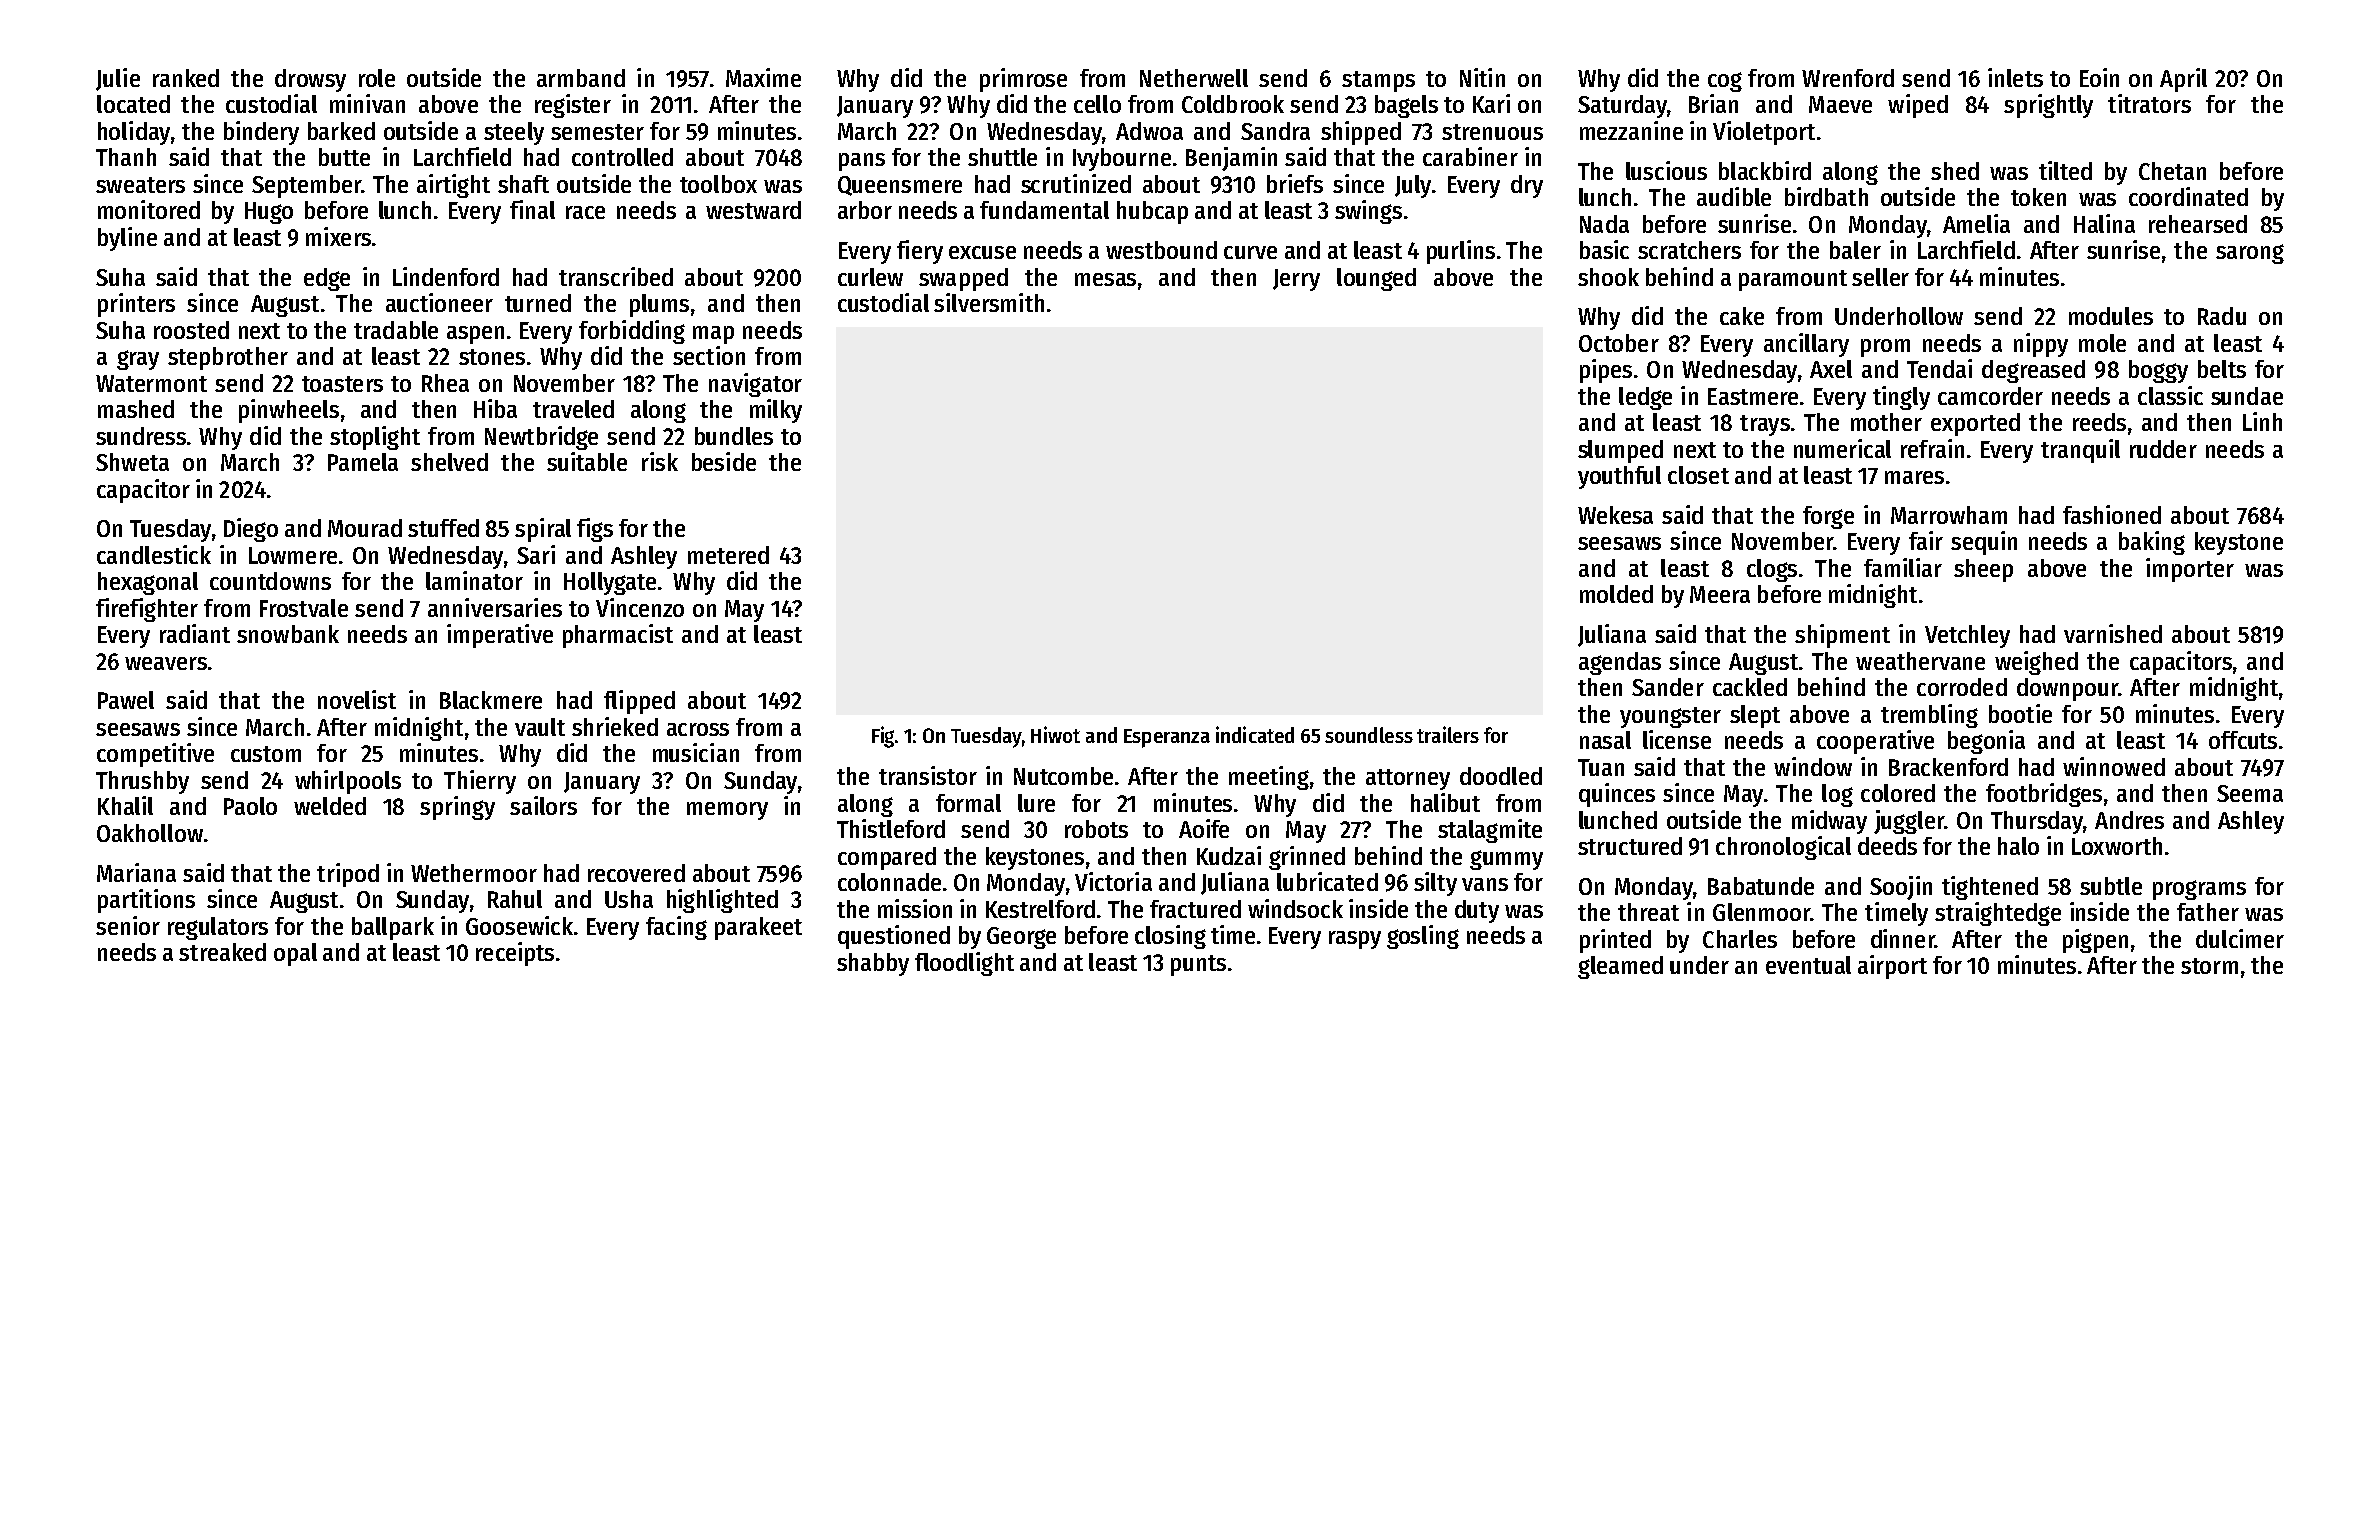 This screenshot has width=2380, height=1540. I want to click on Frostvale, so click(304, 608).
